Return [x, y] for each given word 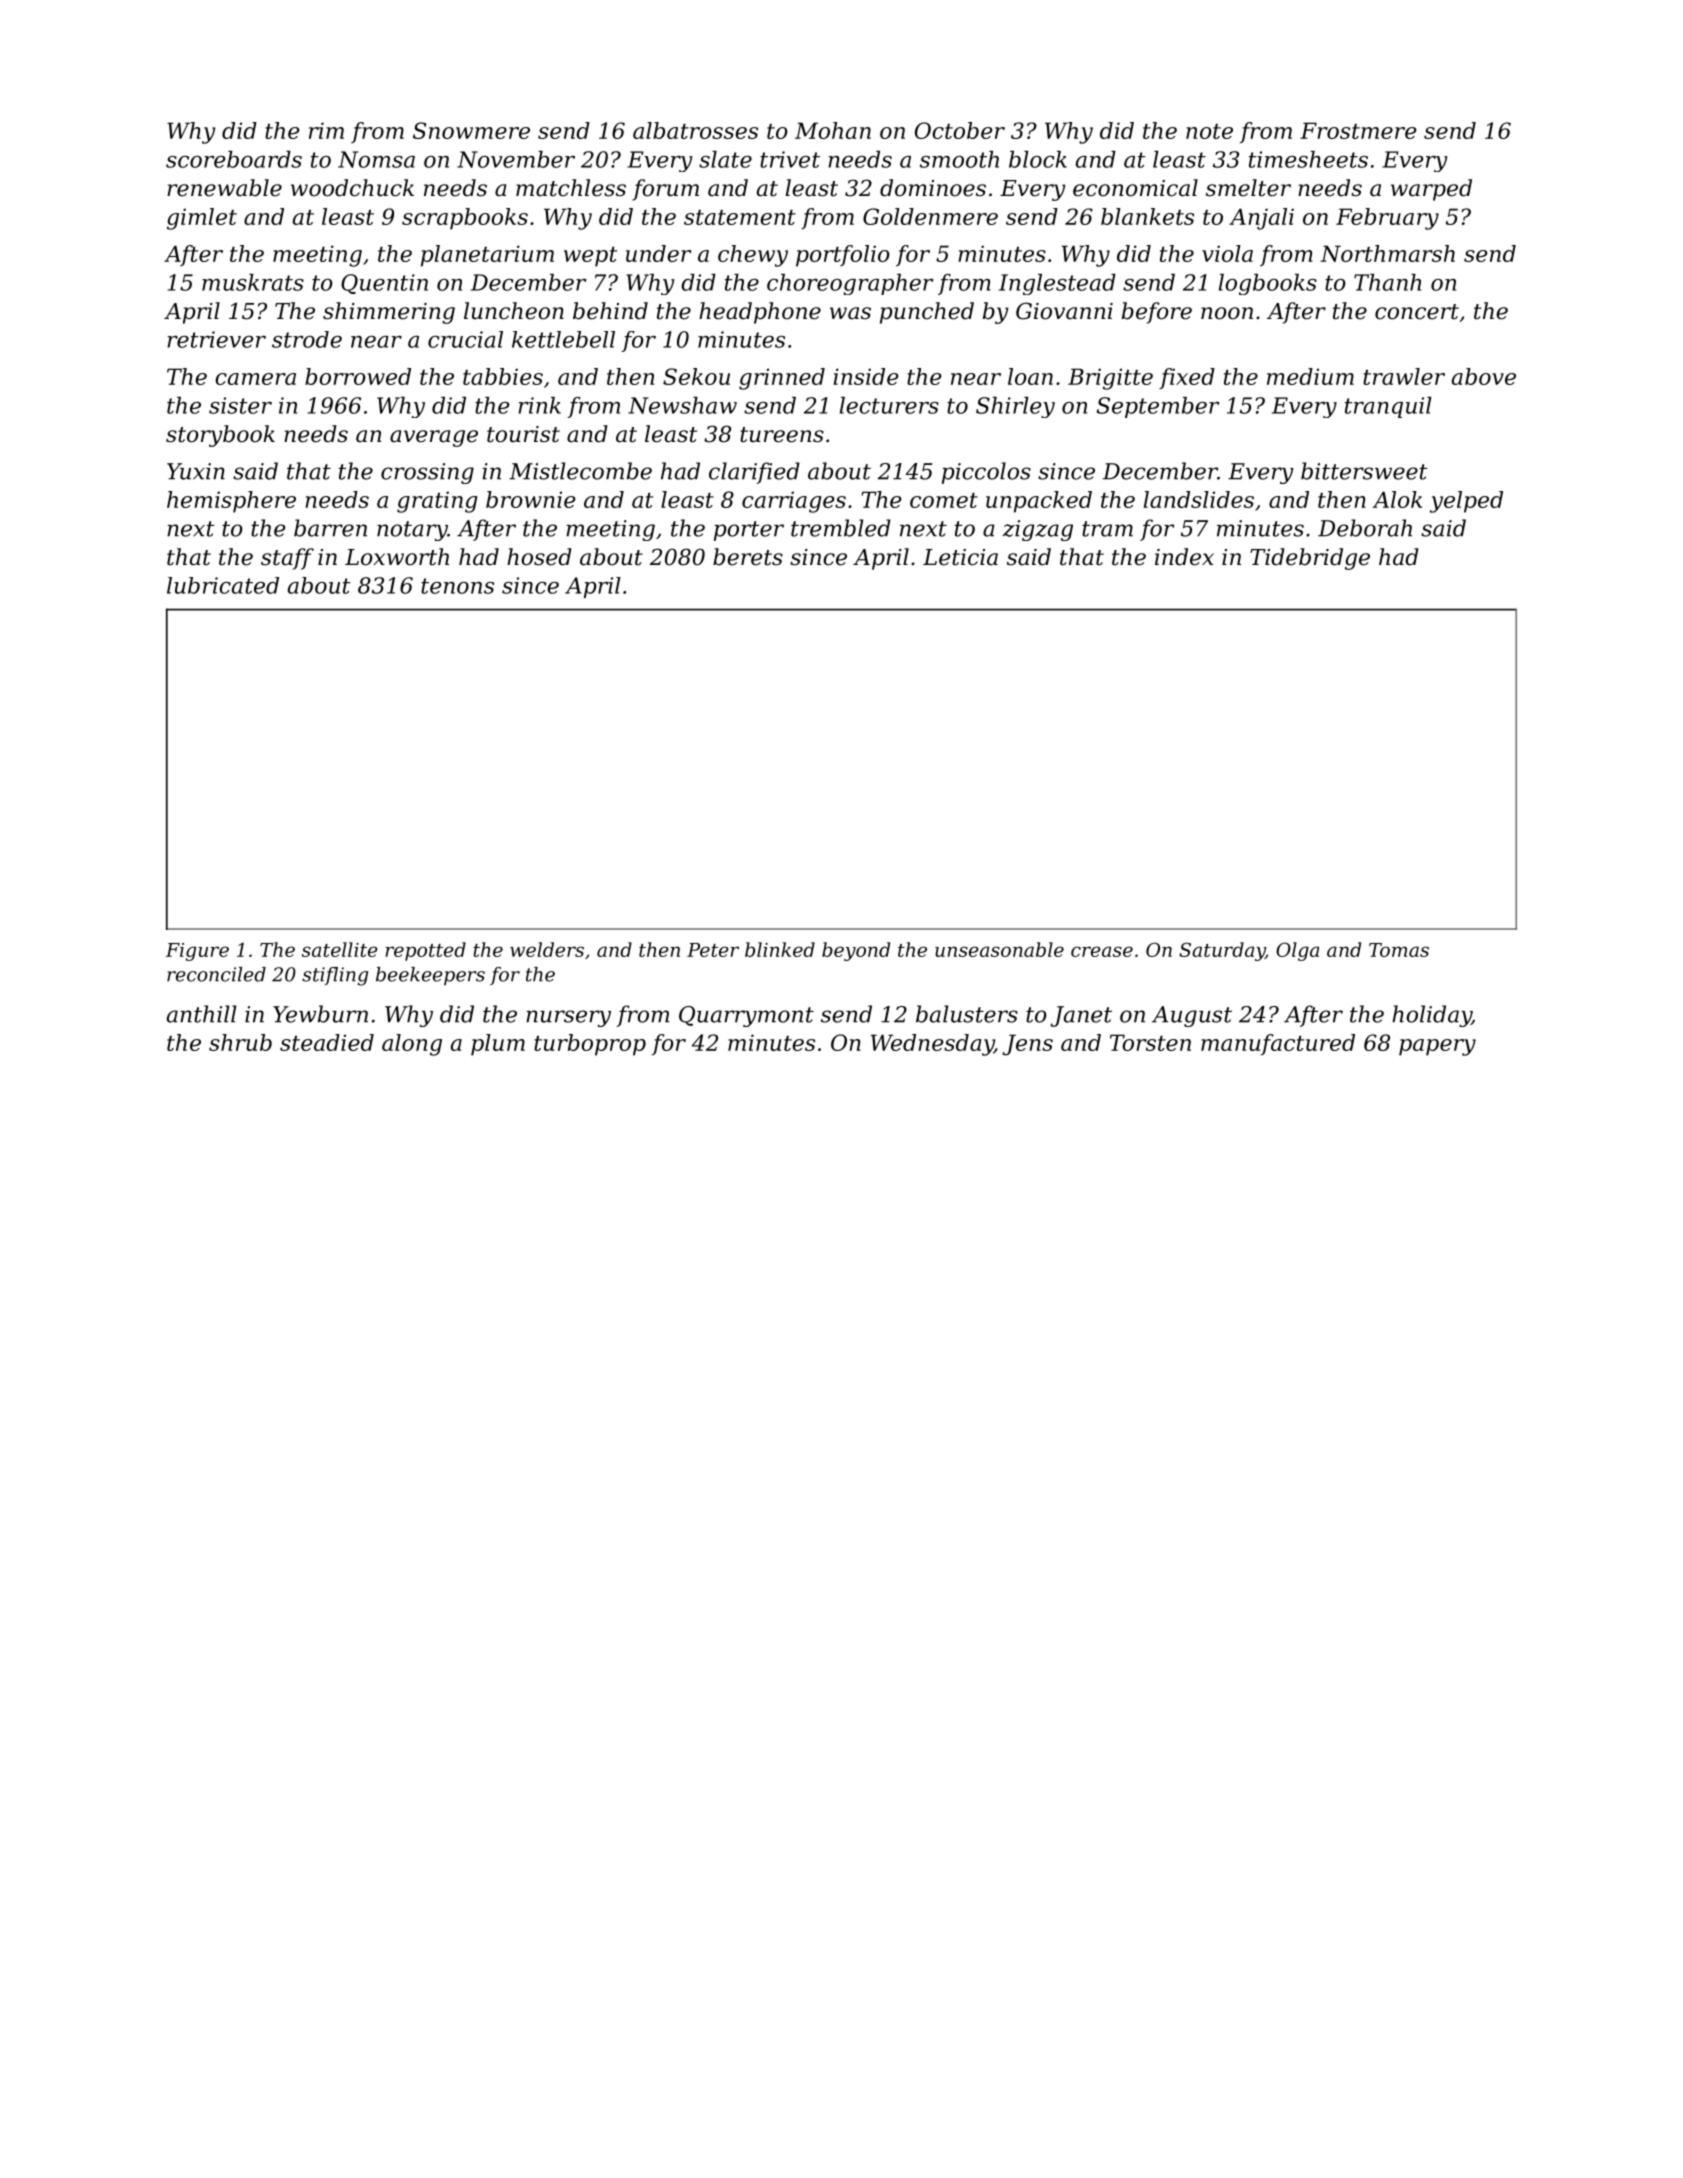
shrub [240, 1042]
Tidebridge [1310, 559]
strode [307, 339]
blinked [780, 949]
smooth [959, 159]
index [1184, 557]
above [1484, 376]
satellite [340, 949]
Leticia [960, 557]
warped [1431, 190]
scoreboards [234, 159]
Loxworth [397, 557]
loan [1030, 376]
